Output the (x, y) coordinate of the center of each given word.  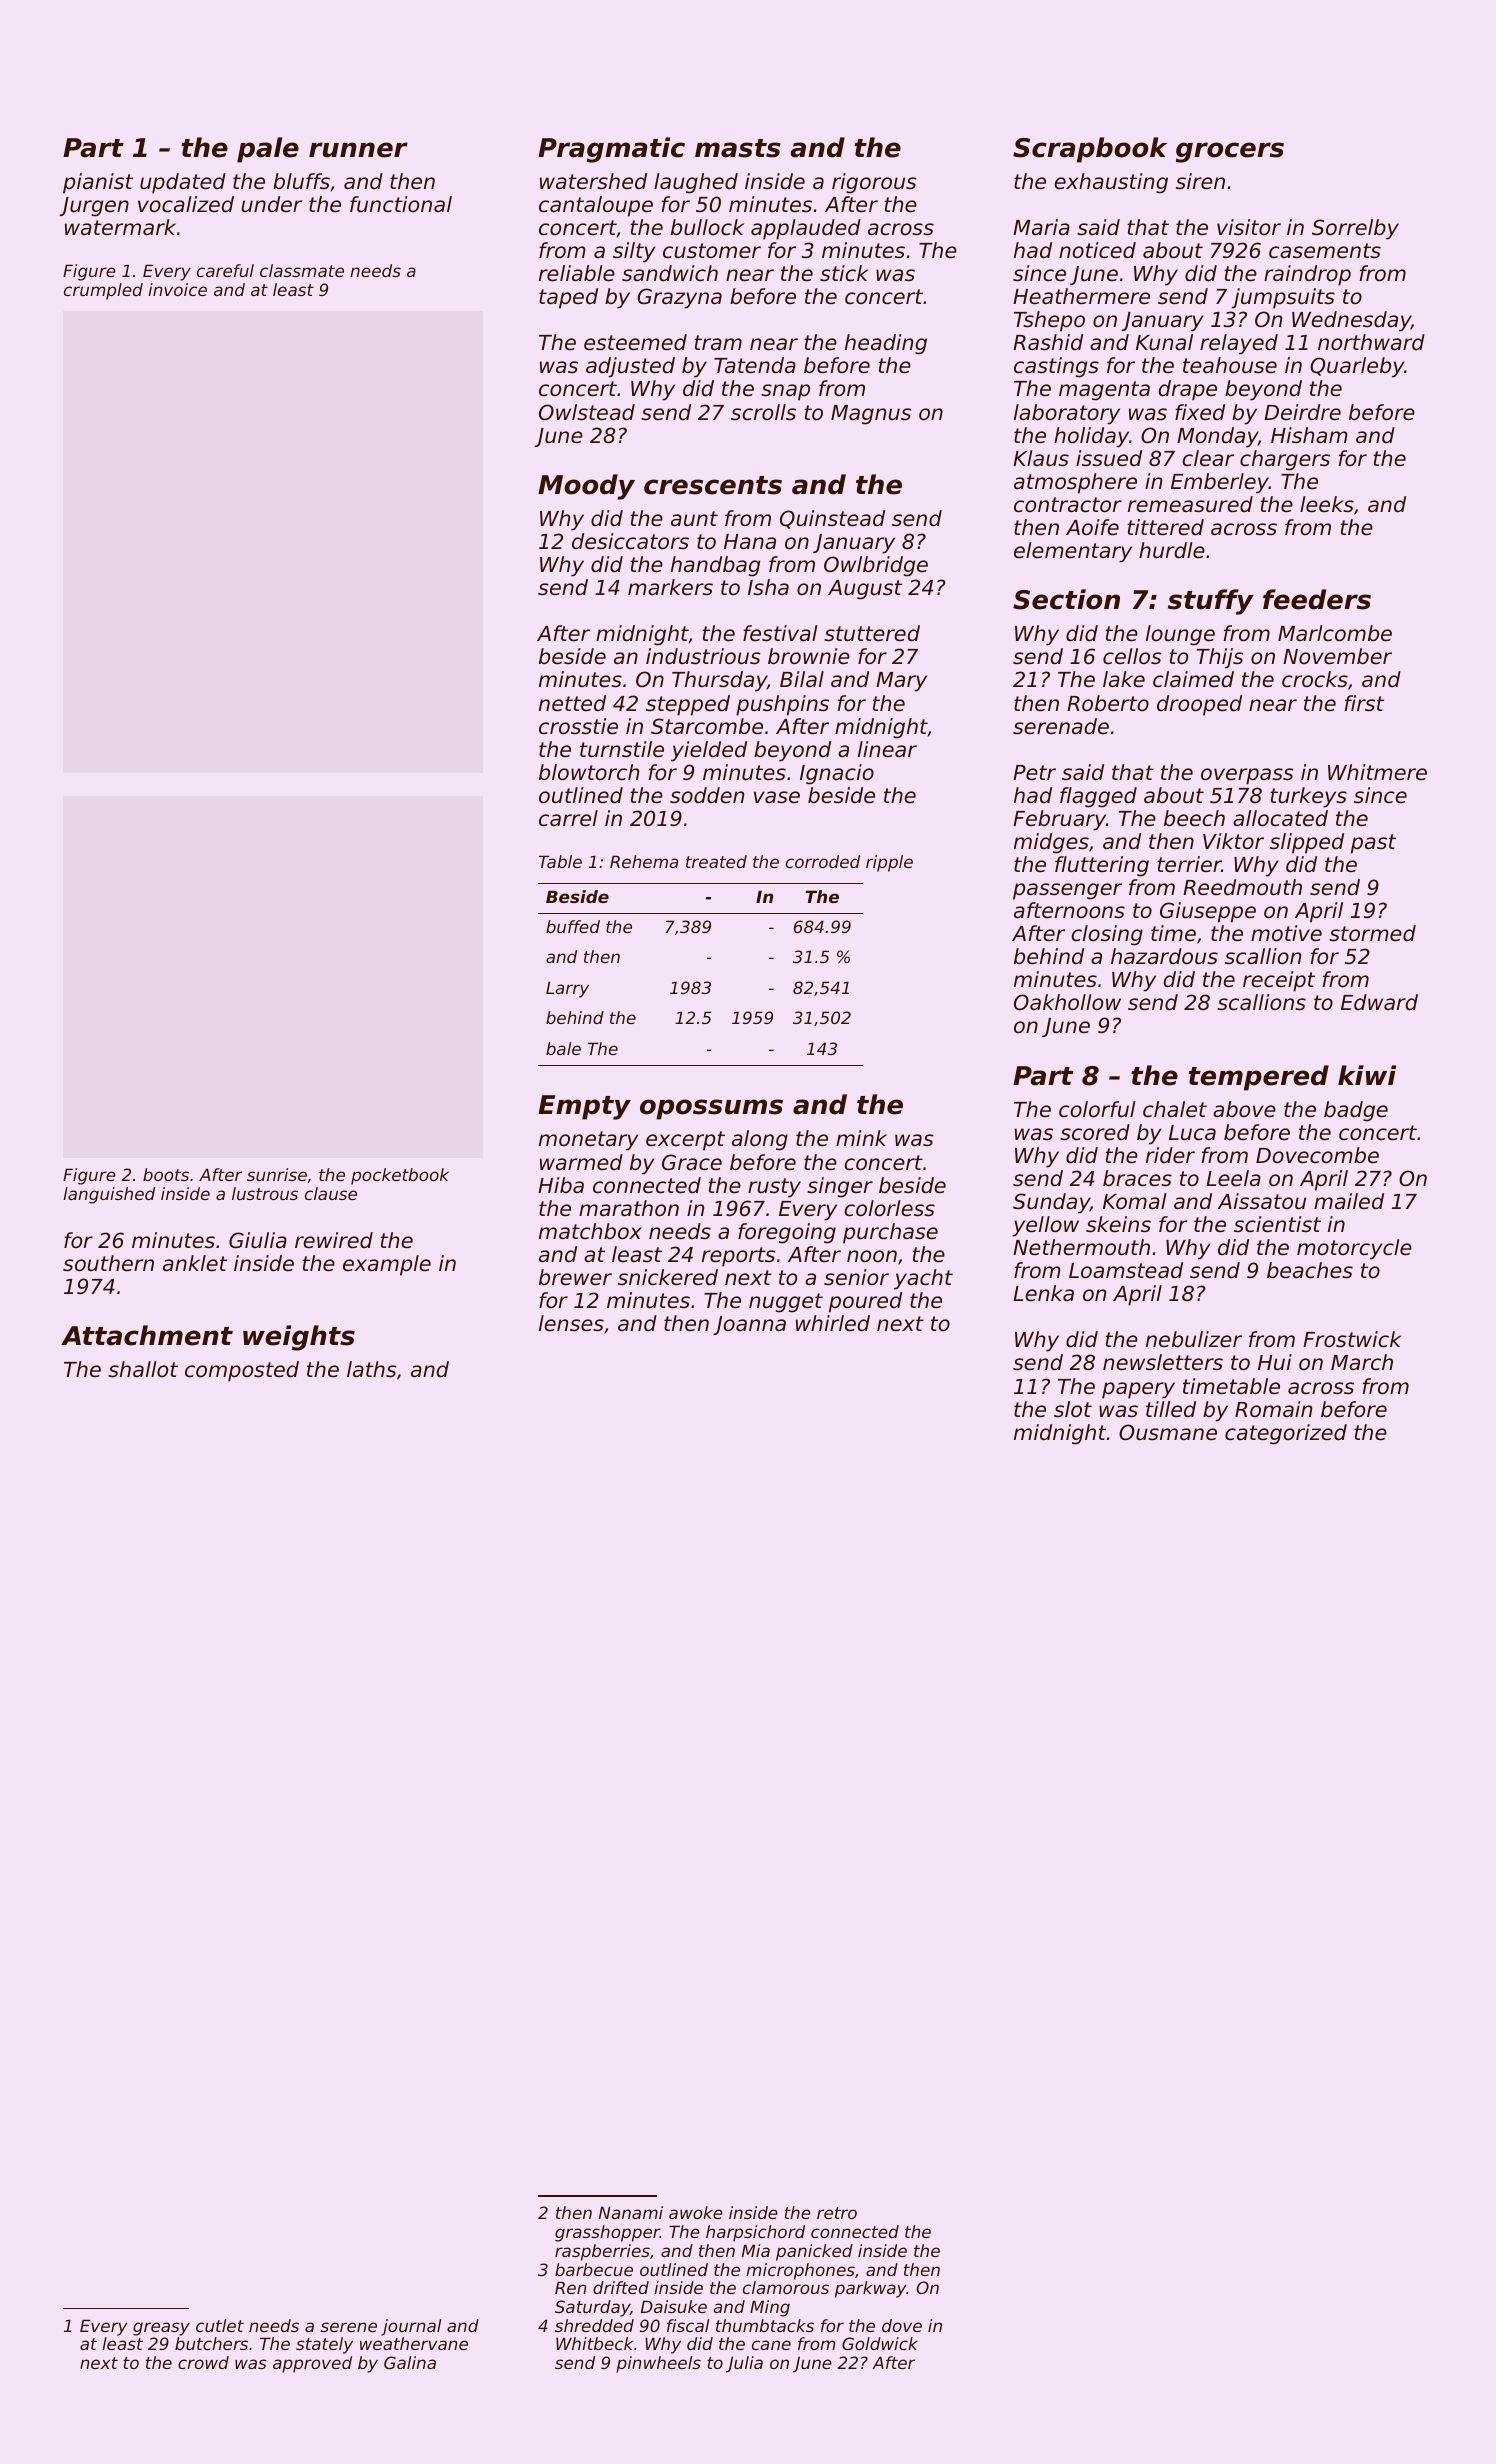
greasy (161, 2329)
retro (837, 2213)
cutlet (220, 2325)
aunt (694, 519)
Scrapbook (1090, 150)
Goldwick (880, 2343)
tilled (1171, 1409)
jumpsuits (1283, 298)
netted (572, 703)
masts (738, 148)
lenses (571, 1323)
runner (358, 150)
